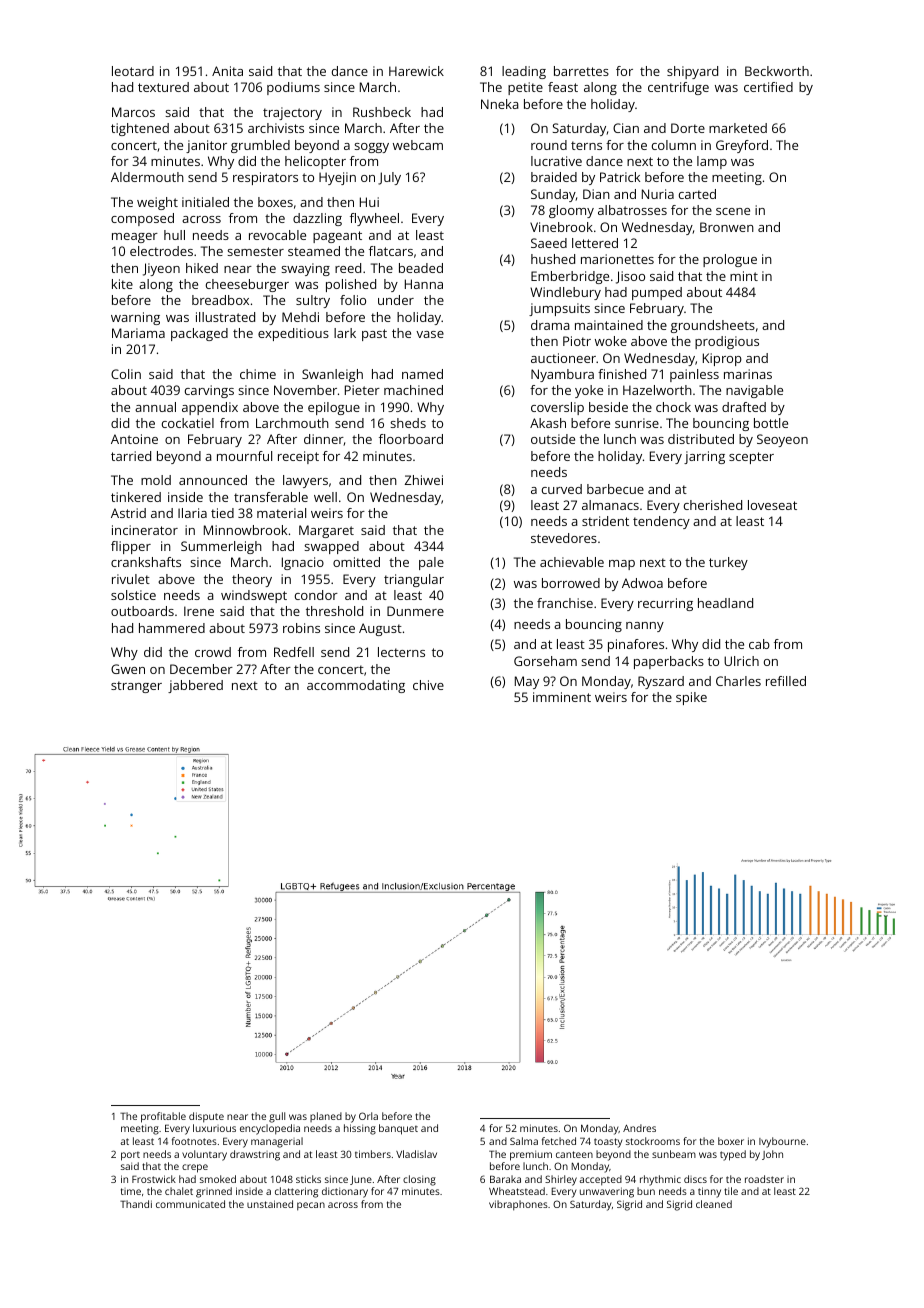 This page has height=1308, width=924. Describe the element at coordinates (500, 104) in the page. I see `Nneka` at that location.
